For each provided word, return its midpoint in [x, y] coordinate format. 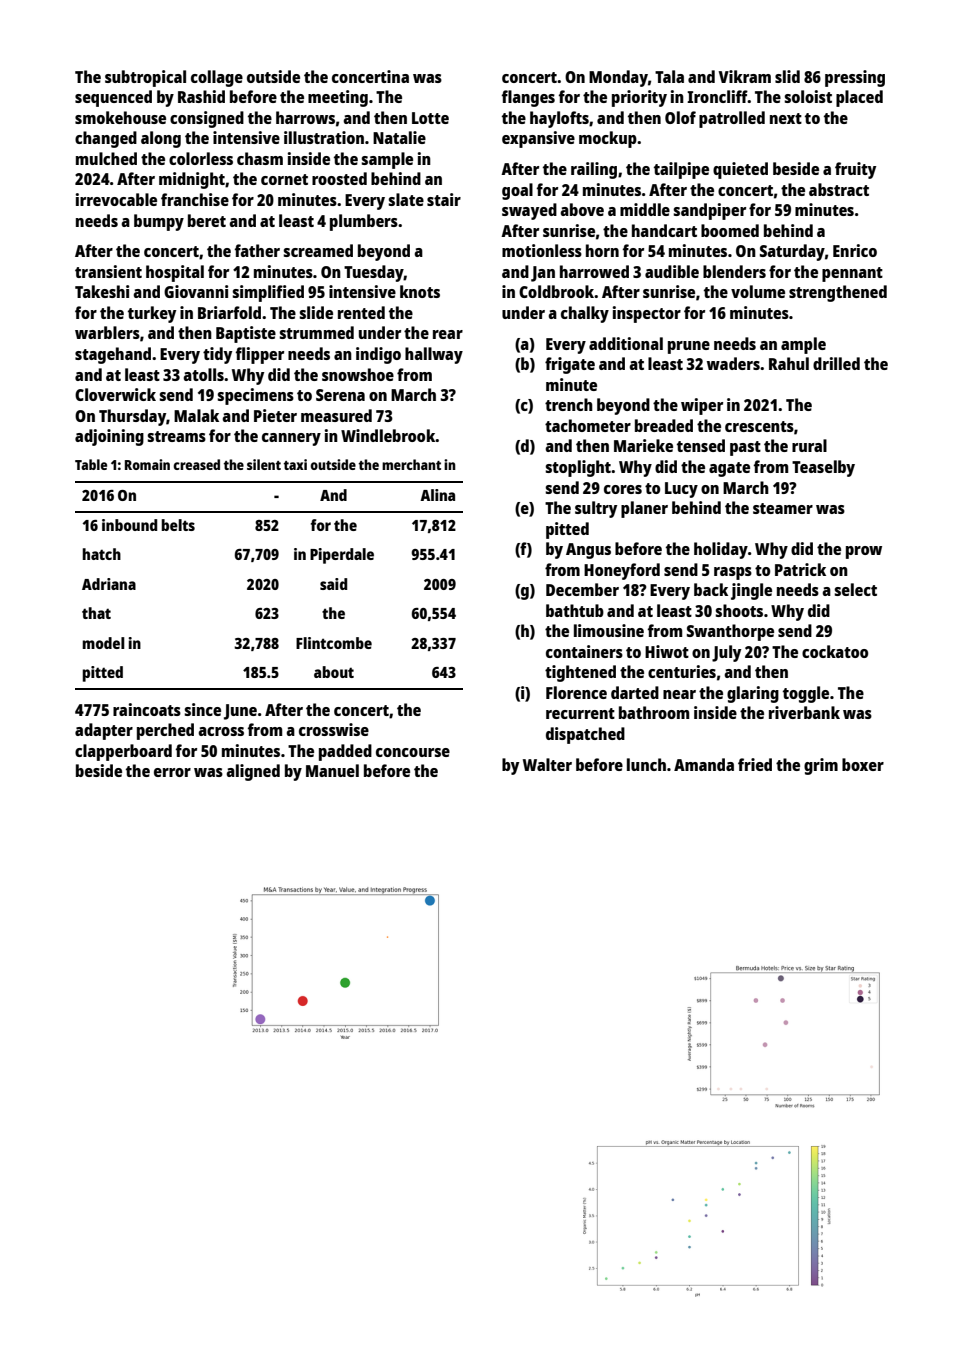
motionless [542, 250]
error [172, 772]
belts [178, 525]
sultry [596, 509]
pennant [852, 274]
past [745, 448]
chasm [260, 158]
